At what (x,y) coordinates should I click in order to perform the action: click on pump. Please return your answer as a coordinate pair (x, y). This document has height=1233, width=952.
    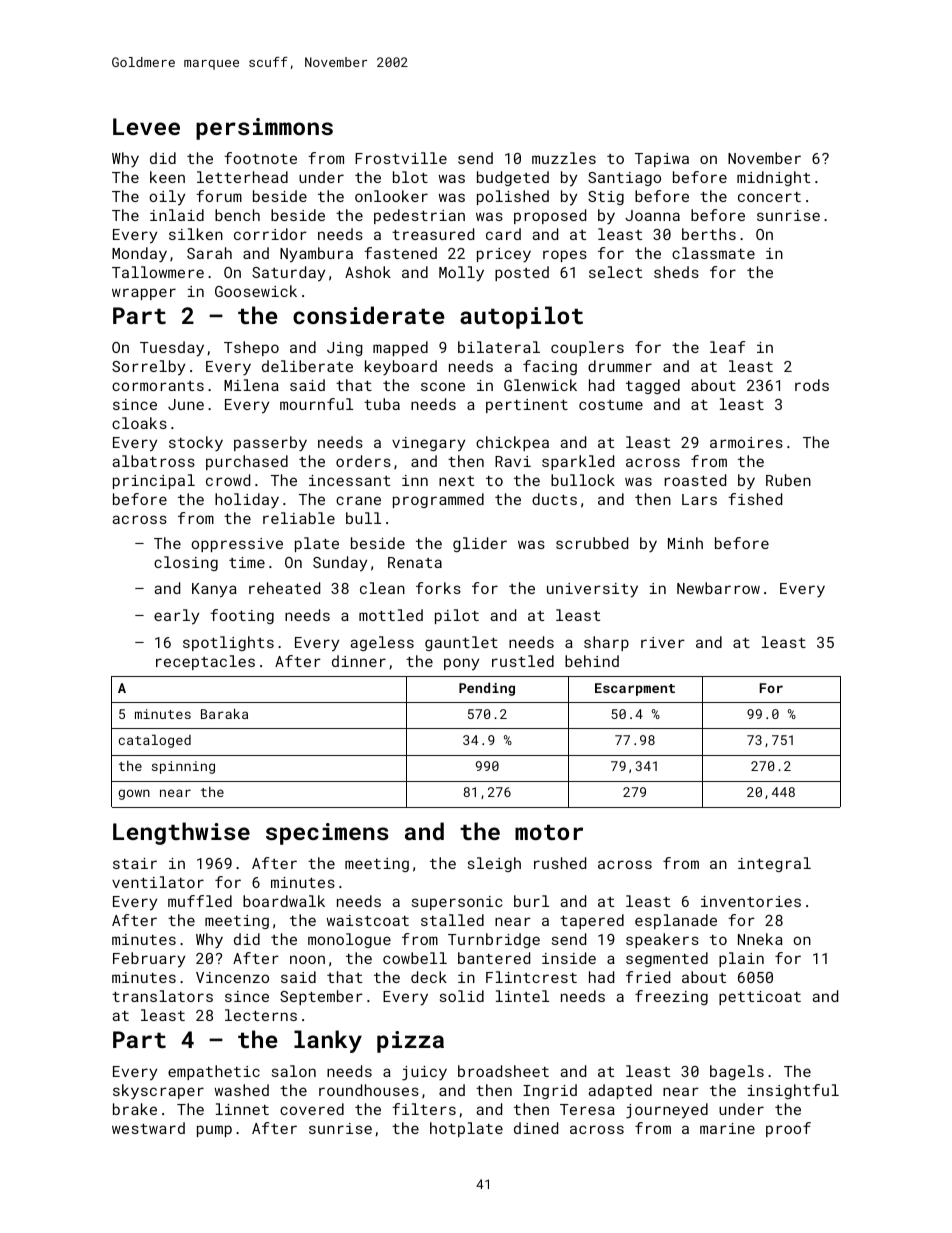
    Looking at the image, I should click on (214, 1131).
